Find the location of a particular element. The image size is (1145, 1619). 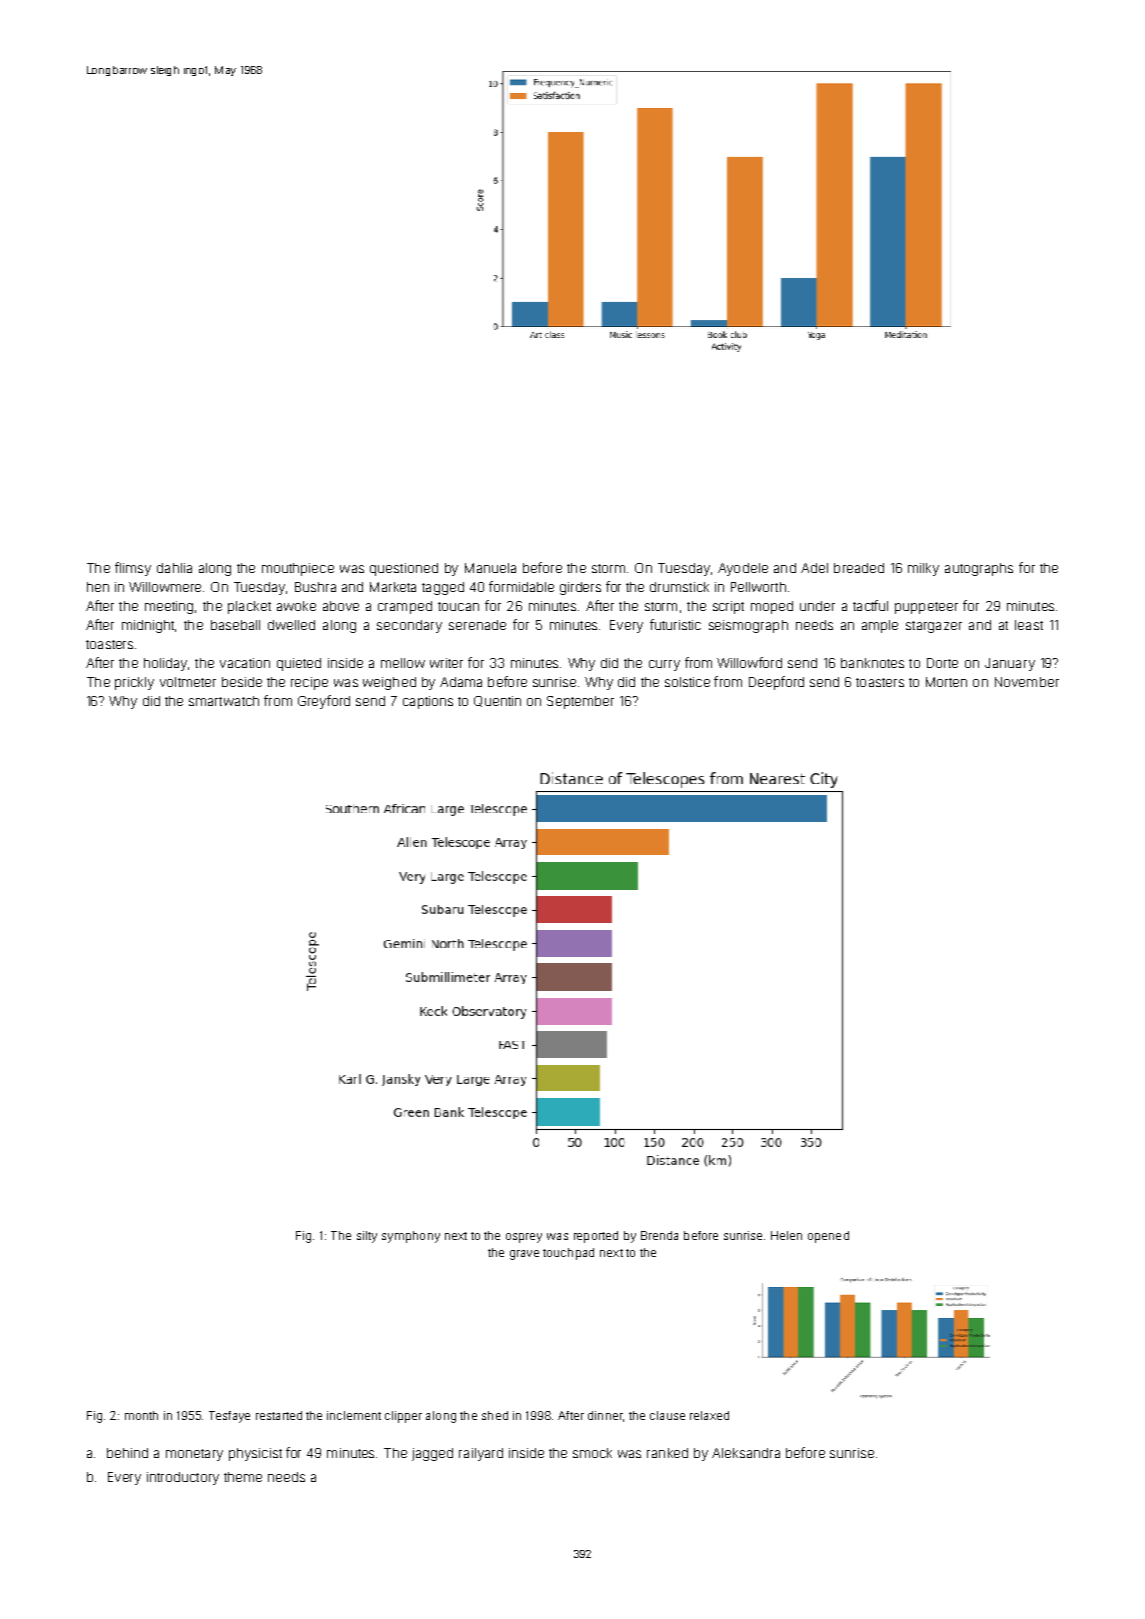

monetary is located at coordinates (194, 1455).
